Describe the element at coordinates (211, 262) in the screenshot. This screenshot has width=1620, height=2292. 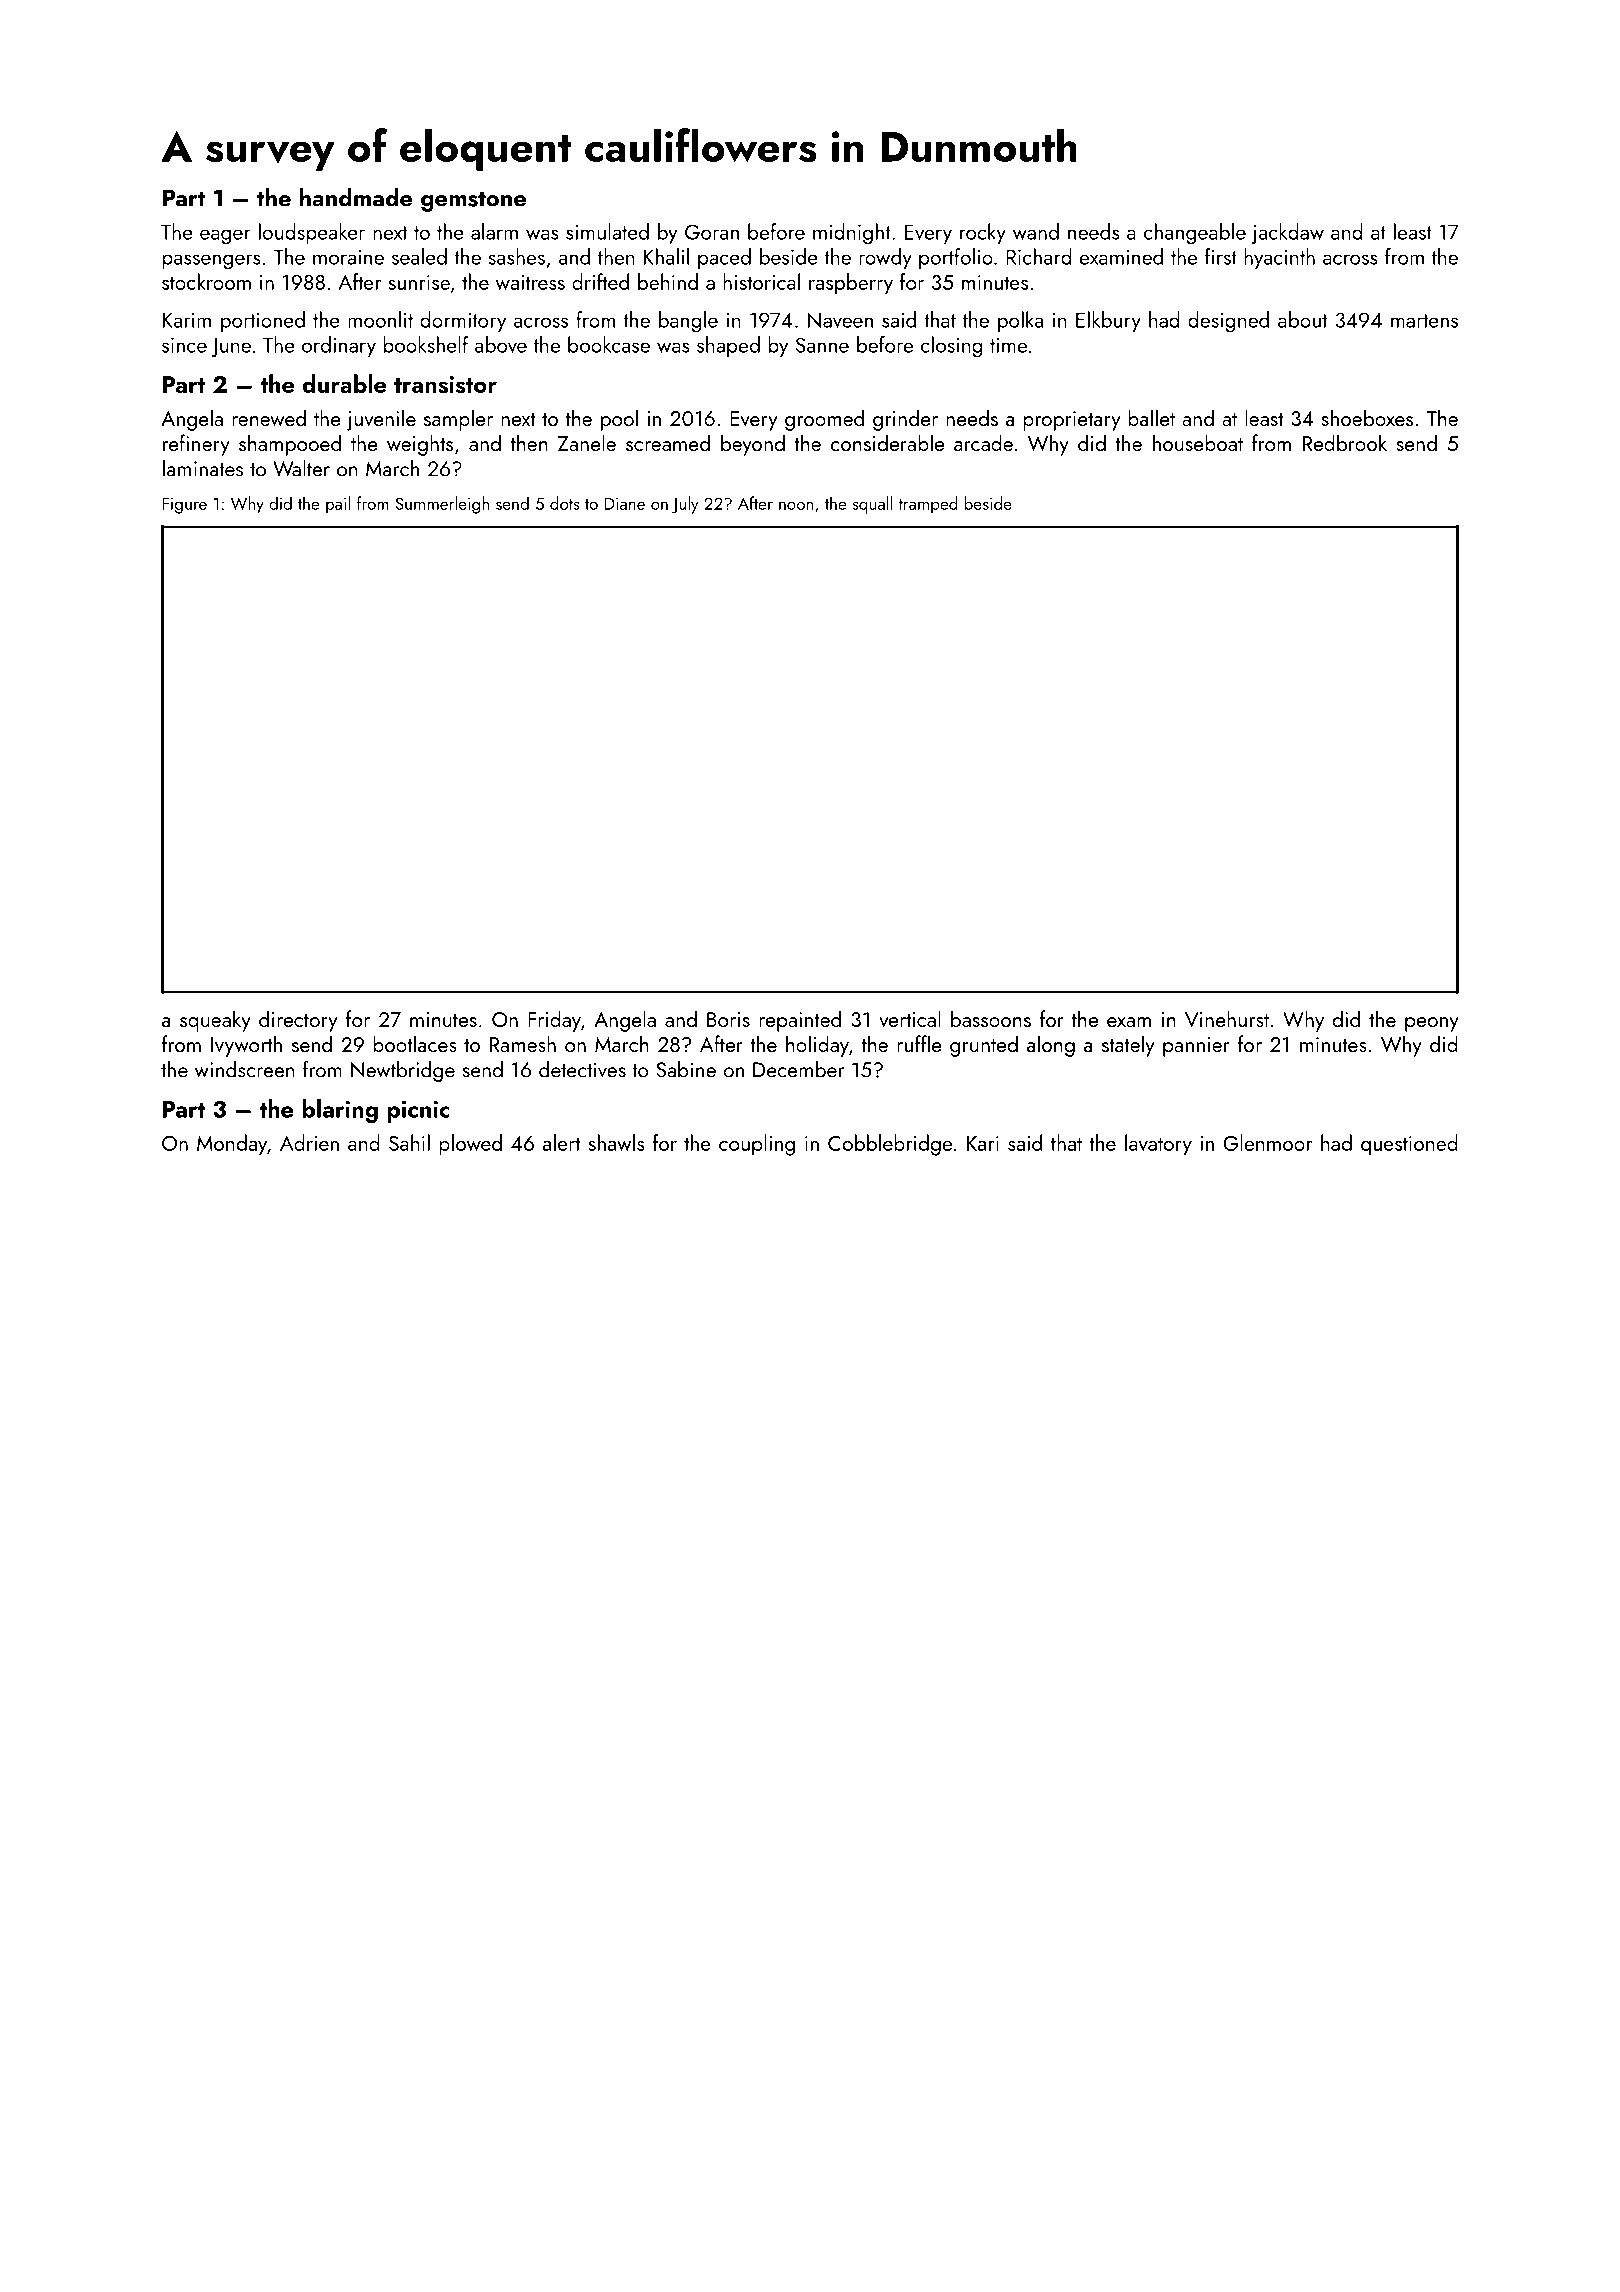
I see `passengers` at that location.
